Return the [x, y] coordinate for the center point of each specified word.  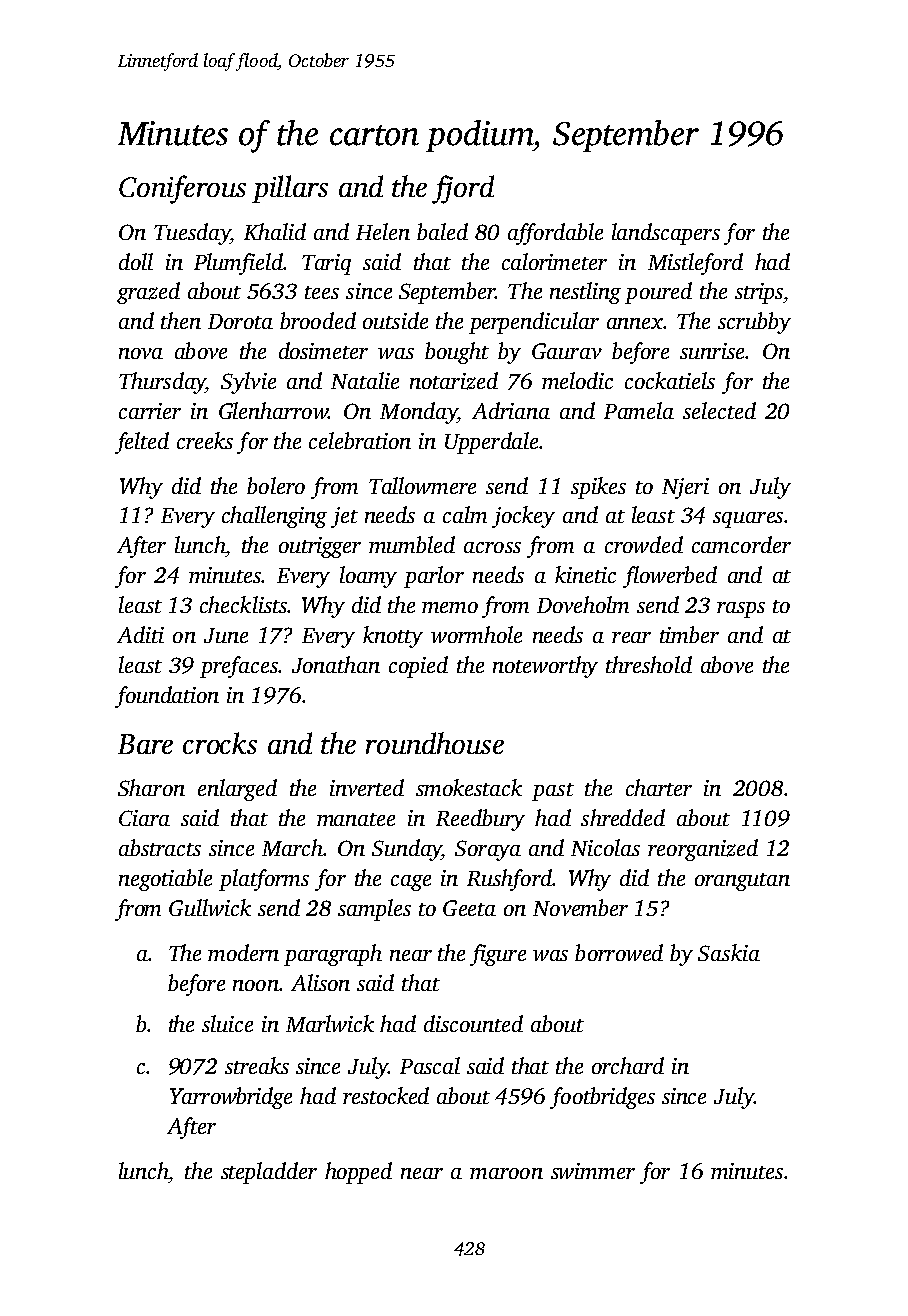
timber [689, 634]
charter [659, 787]
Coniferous [182, 189]
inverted [367, 787]
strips [759, 293]
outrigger [320, 547]
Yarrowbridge [231, 1098]
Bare [145, 744]
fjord [463, 189]
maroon [506, 1173]
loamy [368, 577]
